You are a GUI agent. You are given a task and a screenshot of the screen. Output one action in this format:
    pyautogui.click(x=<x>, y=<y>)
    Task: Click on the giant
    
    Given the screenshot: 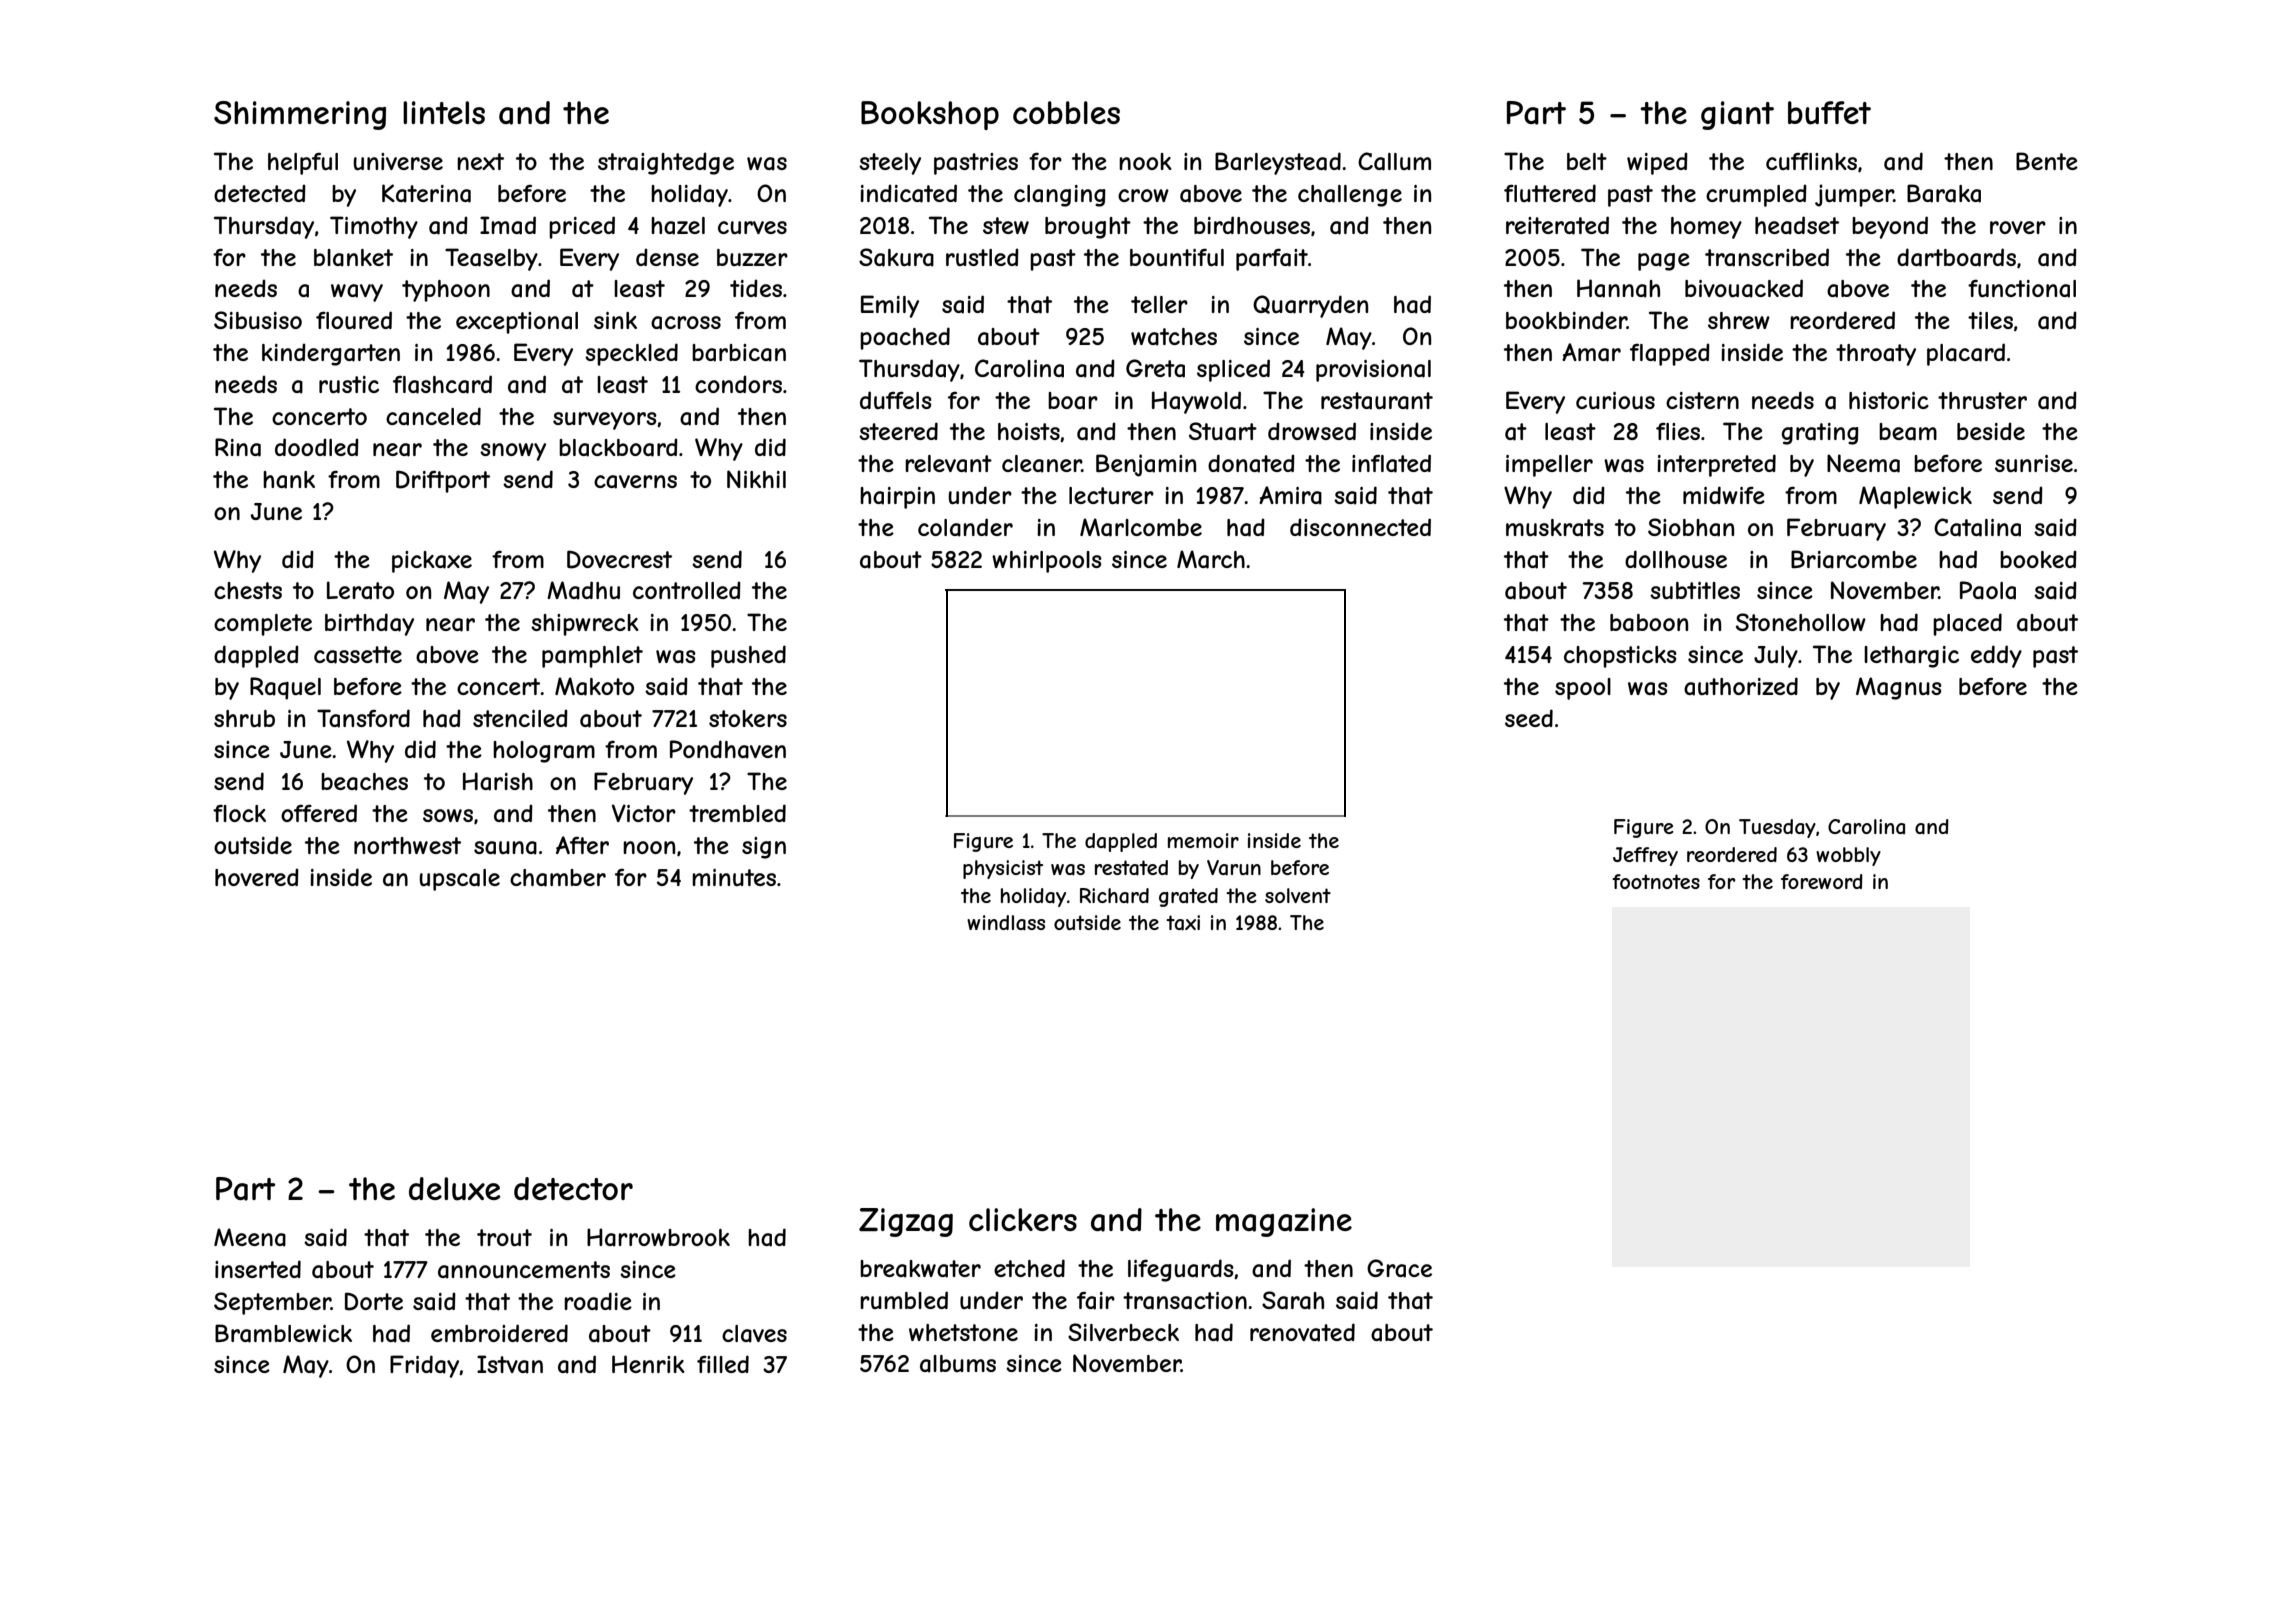 What is the action you would take?
    pyautogui.click(x=1737, y=115)
